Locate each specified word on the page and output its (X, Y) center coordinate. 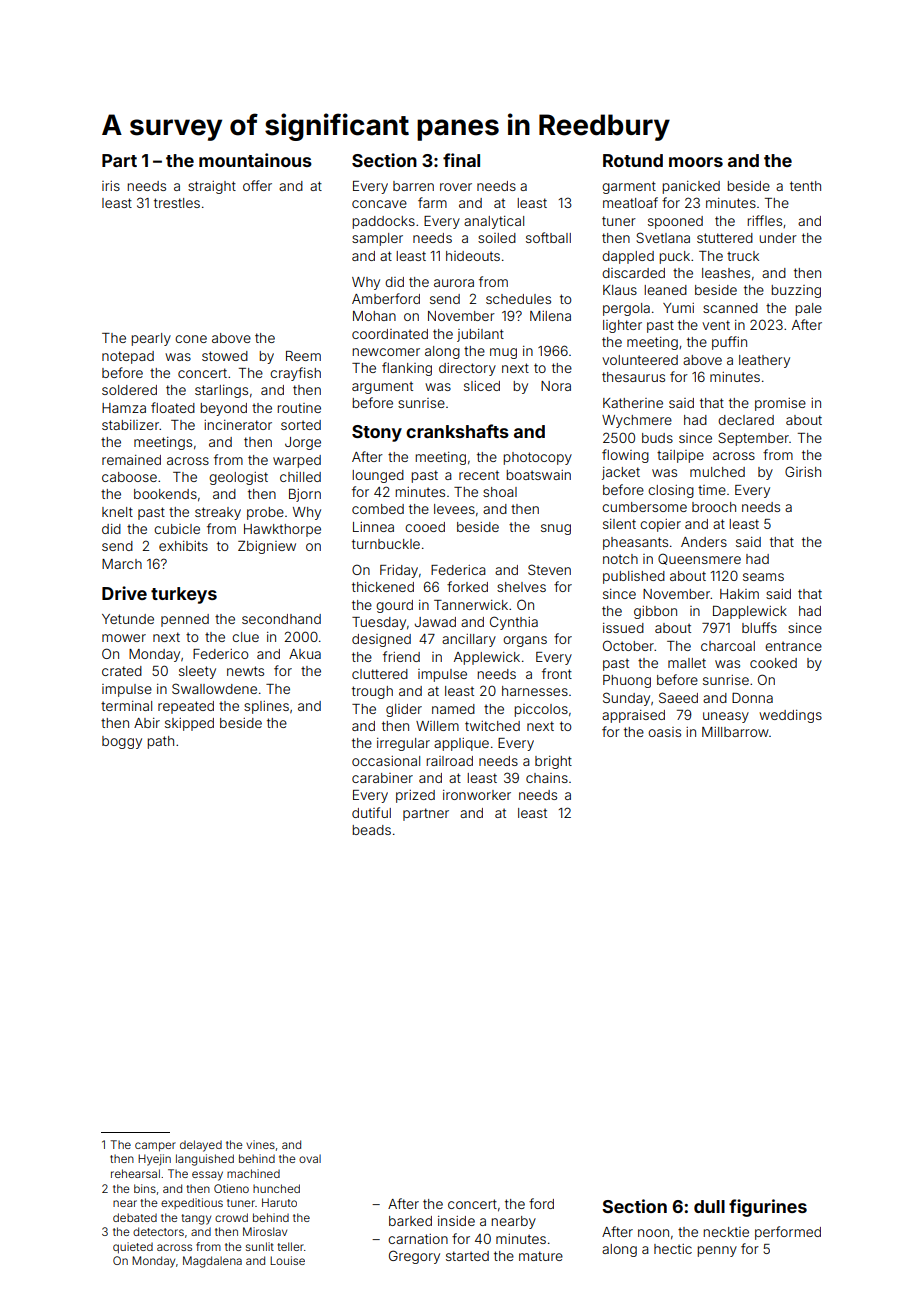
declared (746, 420)
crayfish (295, 374)
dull (709, 1206)
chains (547, 778)
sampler (377, 239)
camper (155, 1147)
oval (310, 1158)
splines (266, 707)
